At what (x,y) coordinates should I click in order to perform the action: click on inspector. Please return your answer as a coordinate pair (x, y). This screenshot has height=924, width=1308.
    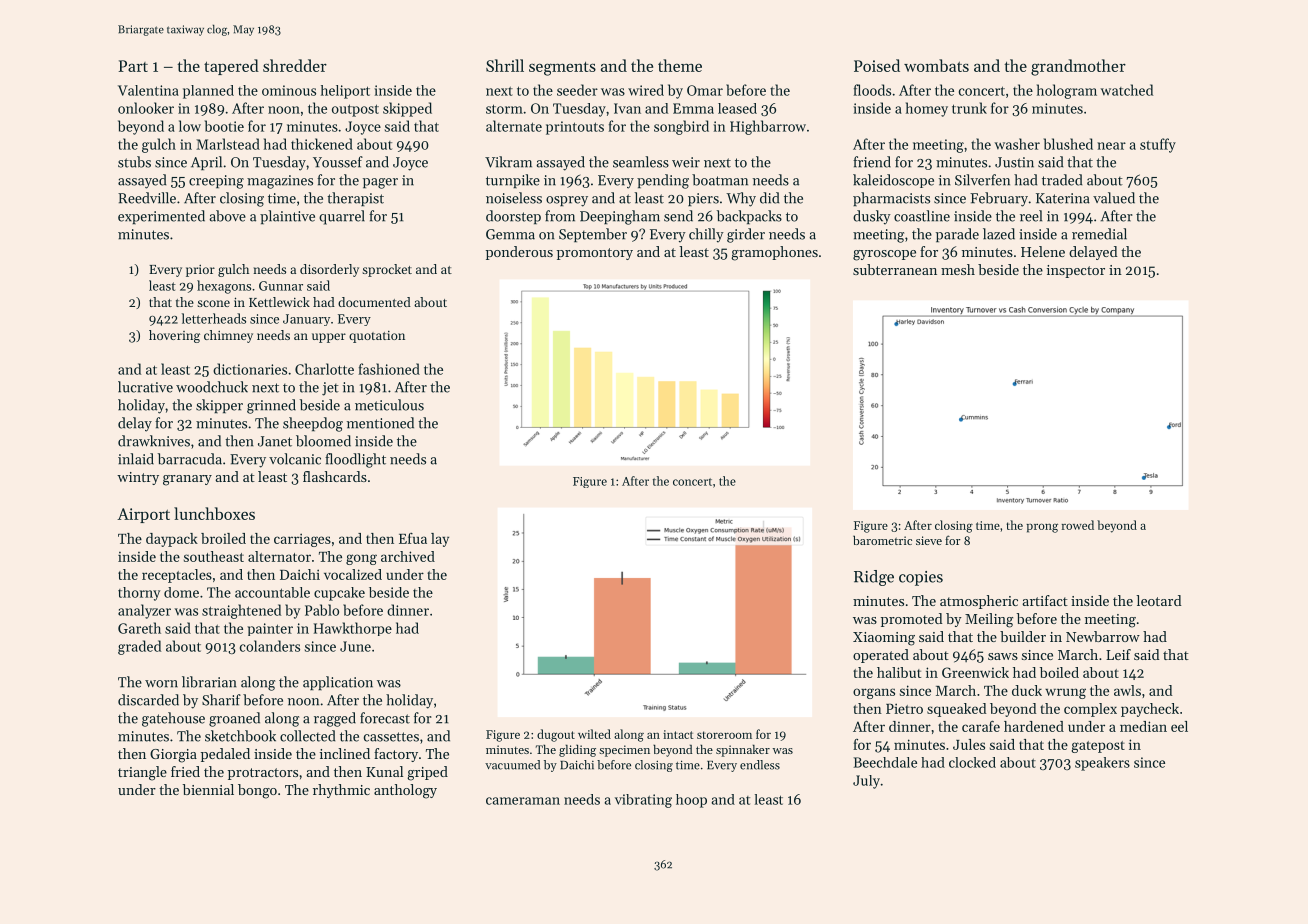
    Looking at the image, I should click on (1076, 271).
